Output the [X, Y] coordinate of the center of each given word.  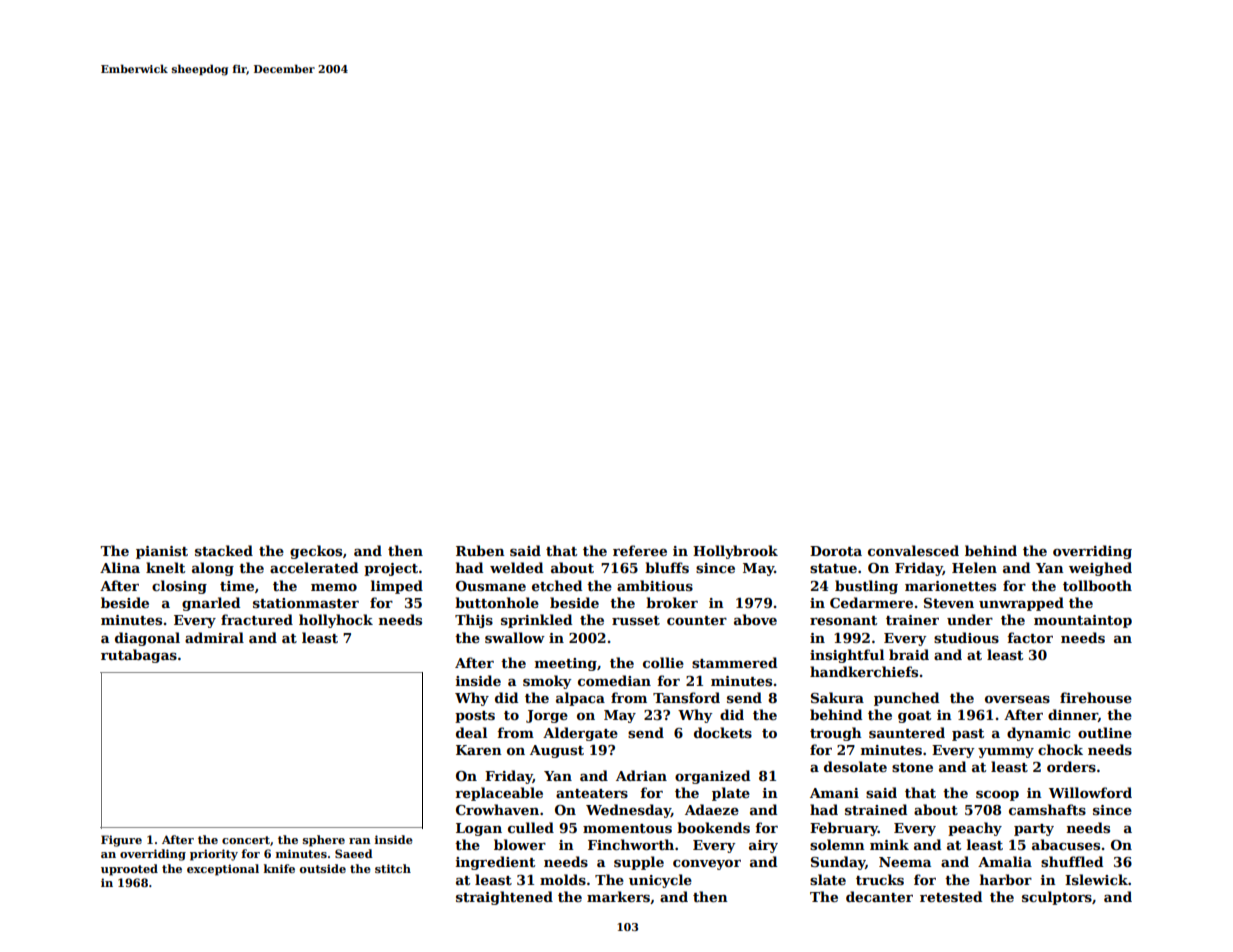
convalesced [913, 550]
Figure [121, 841]
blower [520, 844]
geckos [316, 552]
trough [836, 734]
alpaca [580, 699]
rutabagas [139, 656]
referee [640, 550]
